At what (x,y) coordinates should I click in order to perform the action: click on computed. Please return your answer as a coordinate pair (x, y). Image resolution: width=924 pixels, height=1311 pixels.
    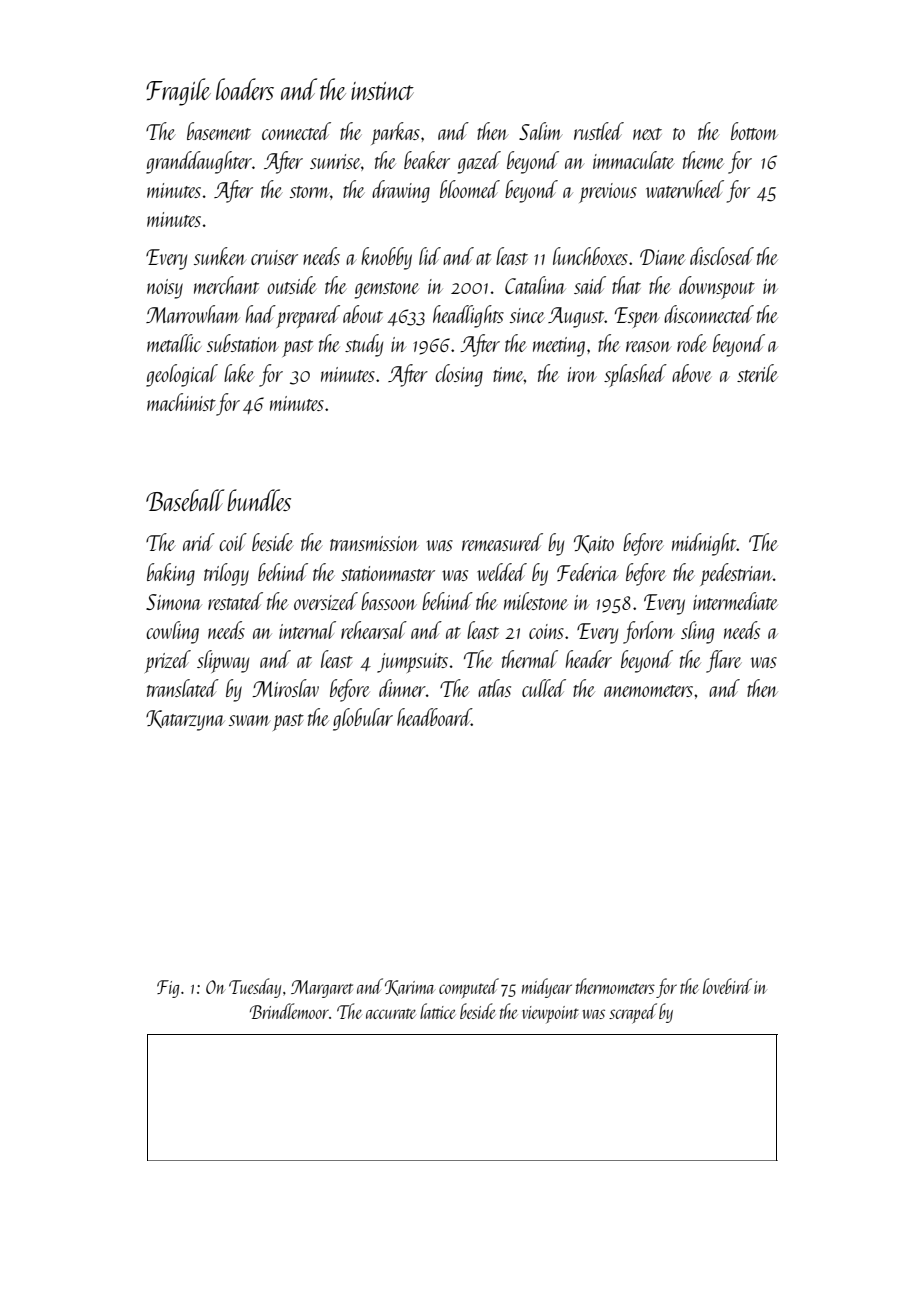
    Looking at the image, I should click on (469, 988).
